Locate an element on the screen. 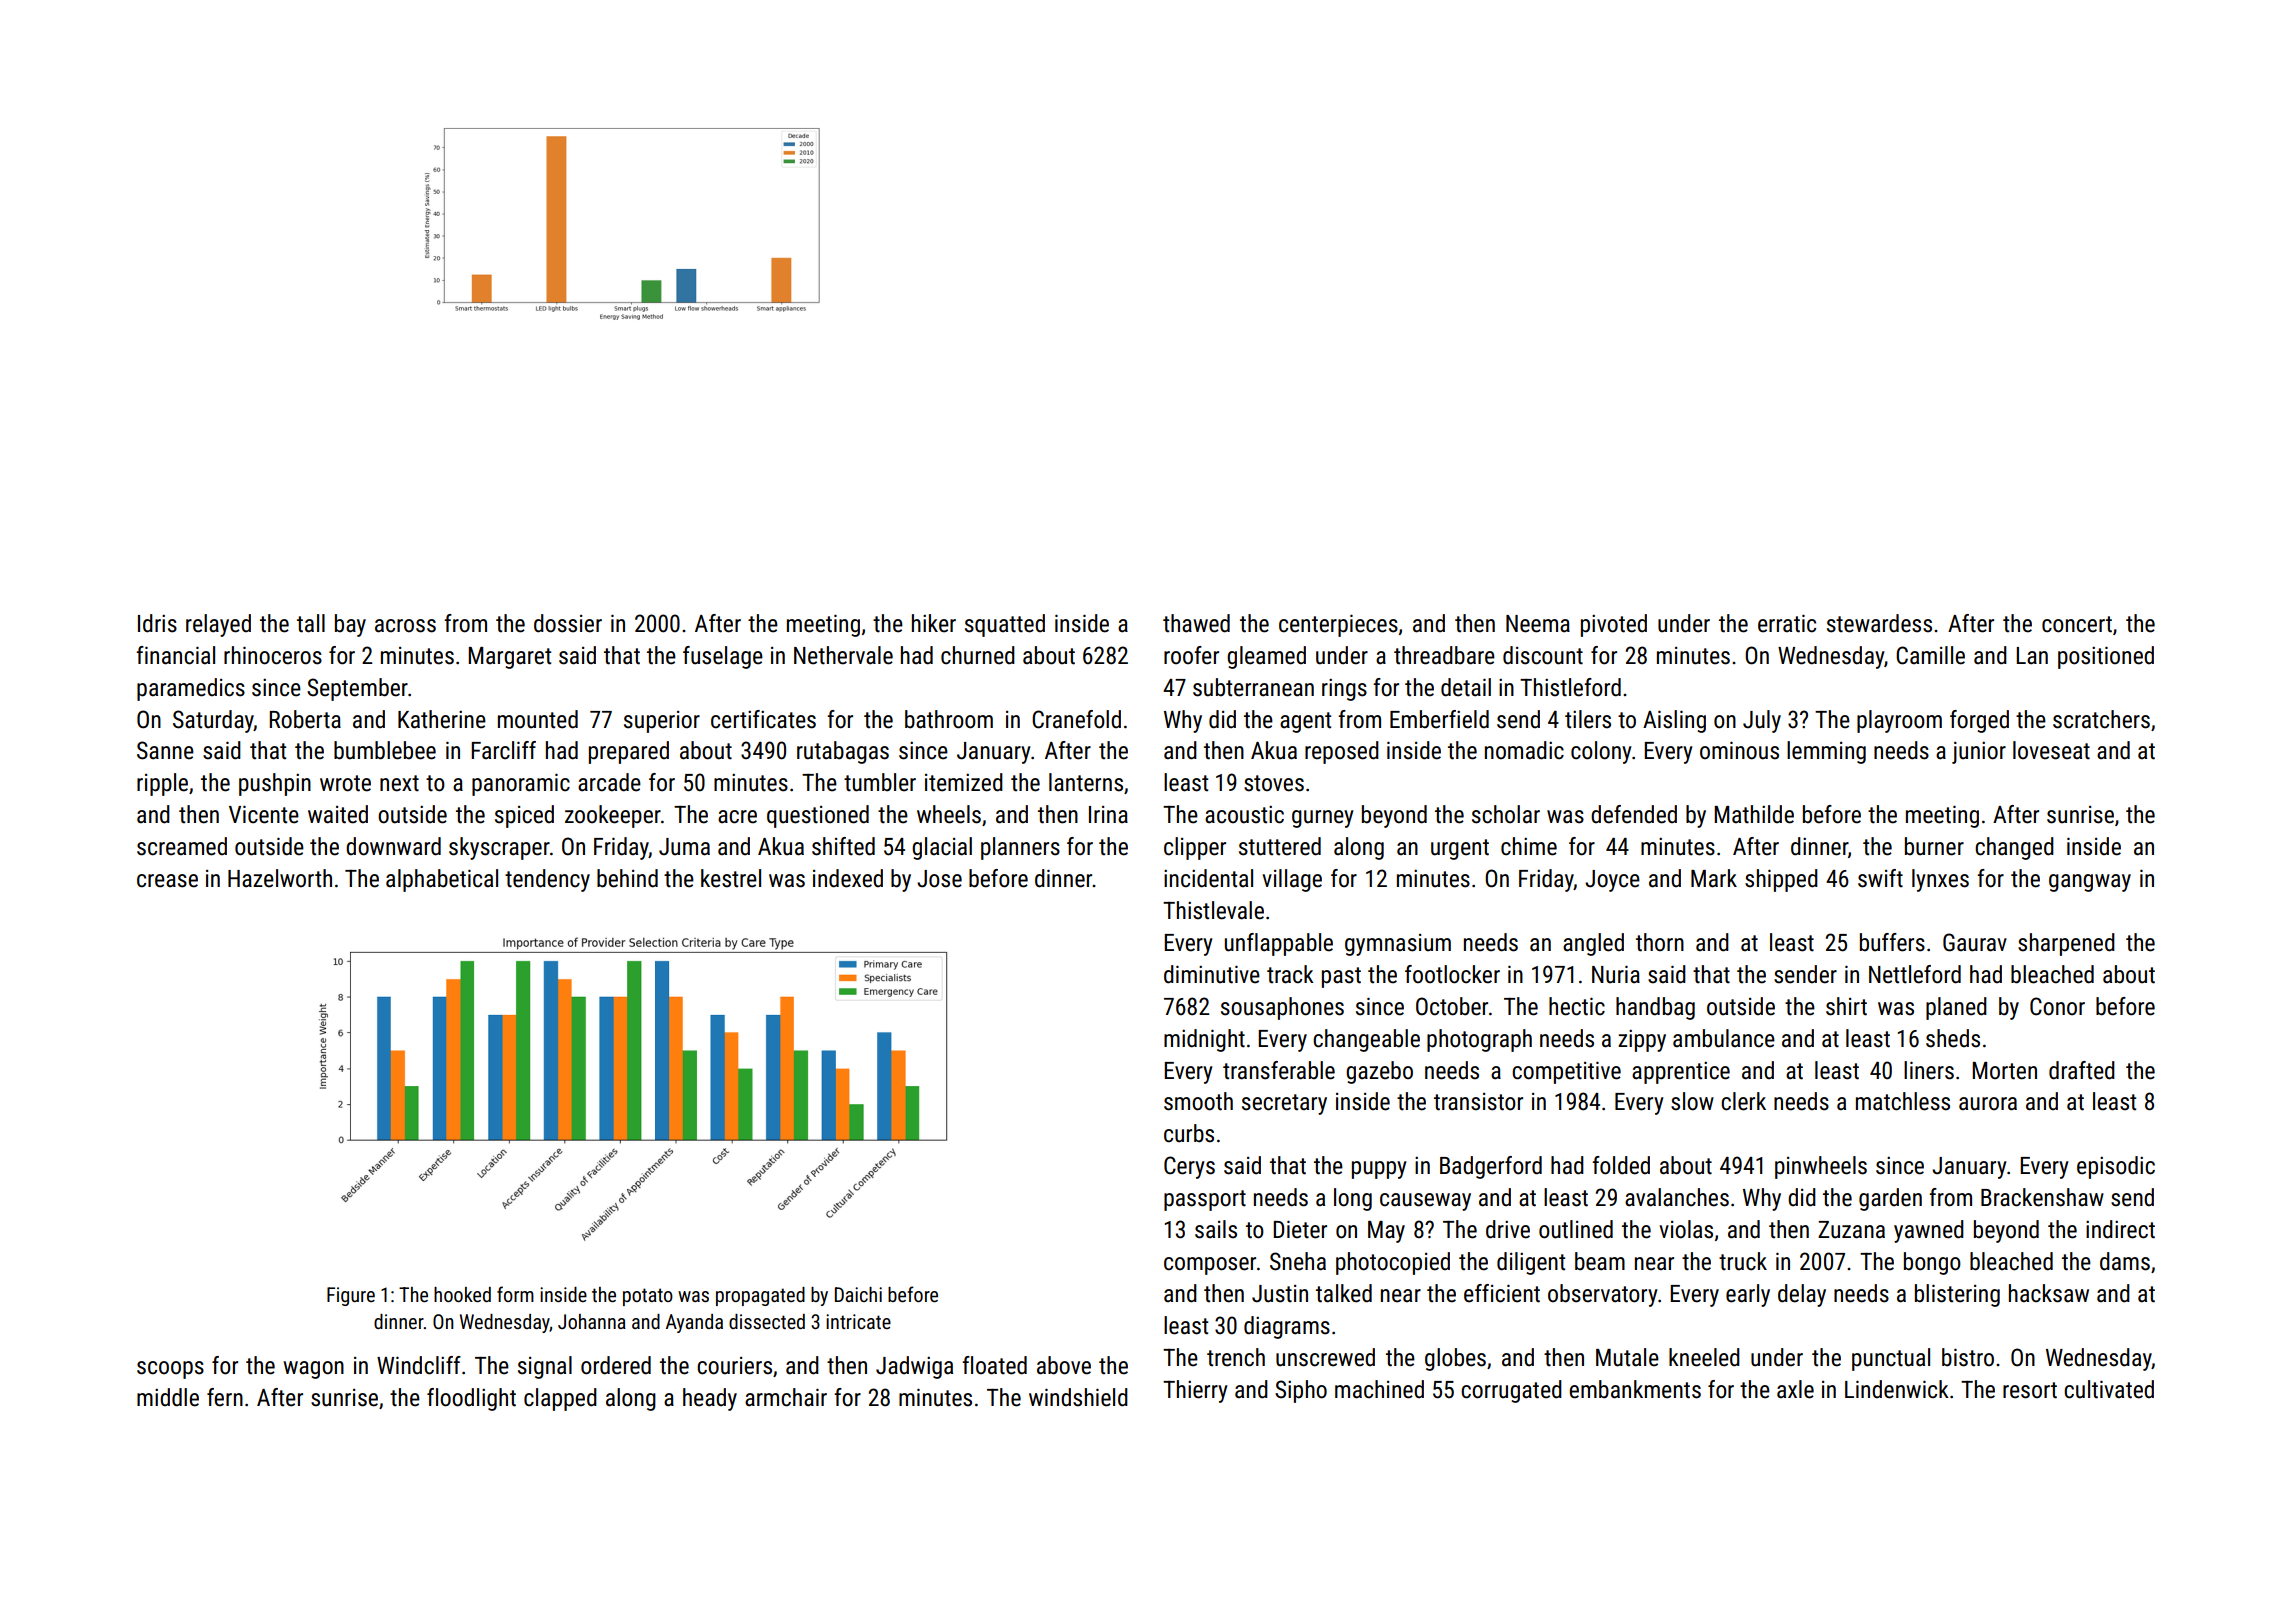 The height and width of the screenshot is (1620, 2292). changed is located at coordinates (2014, 848).
